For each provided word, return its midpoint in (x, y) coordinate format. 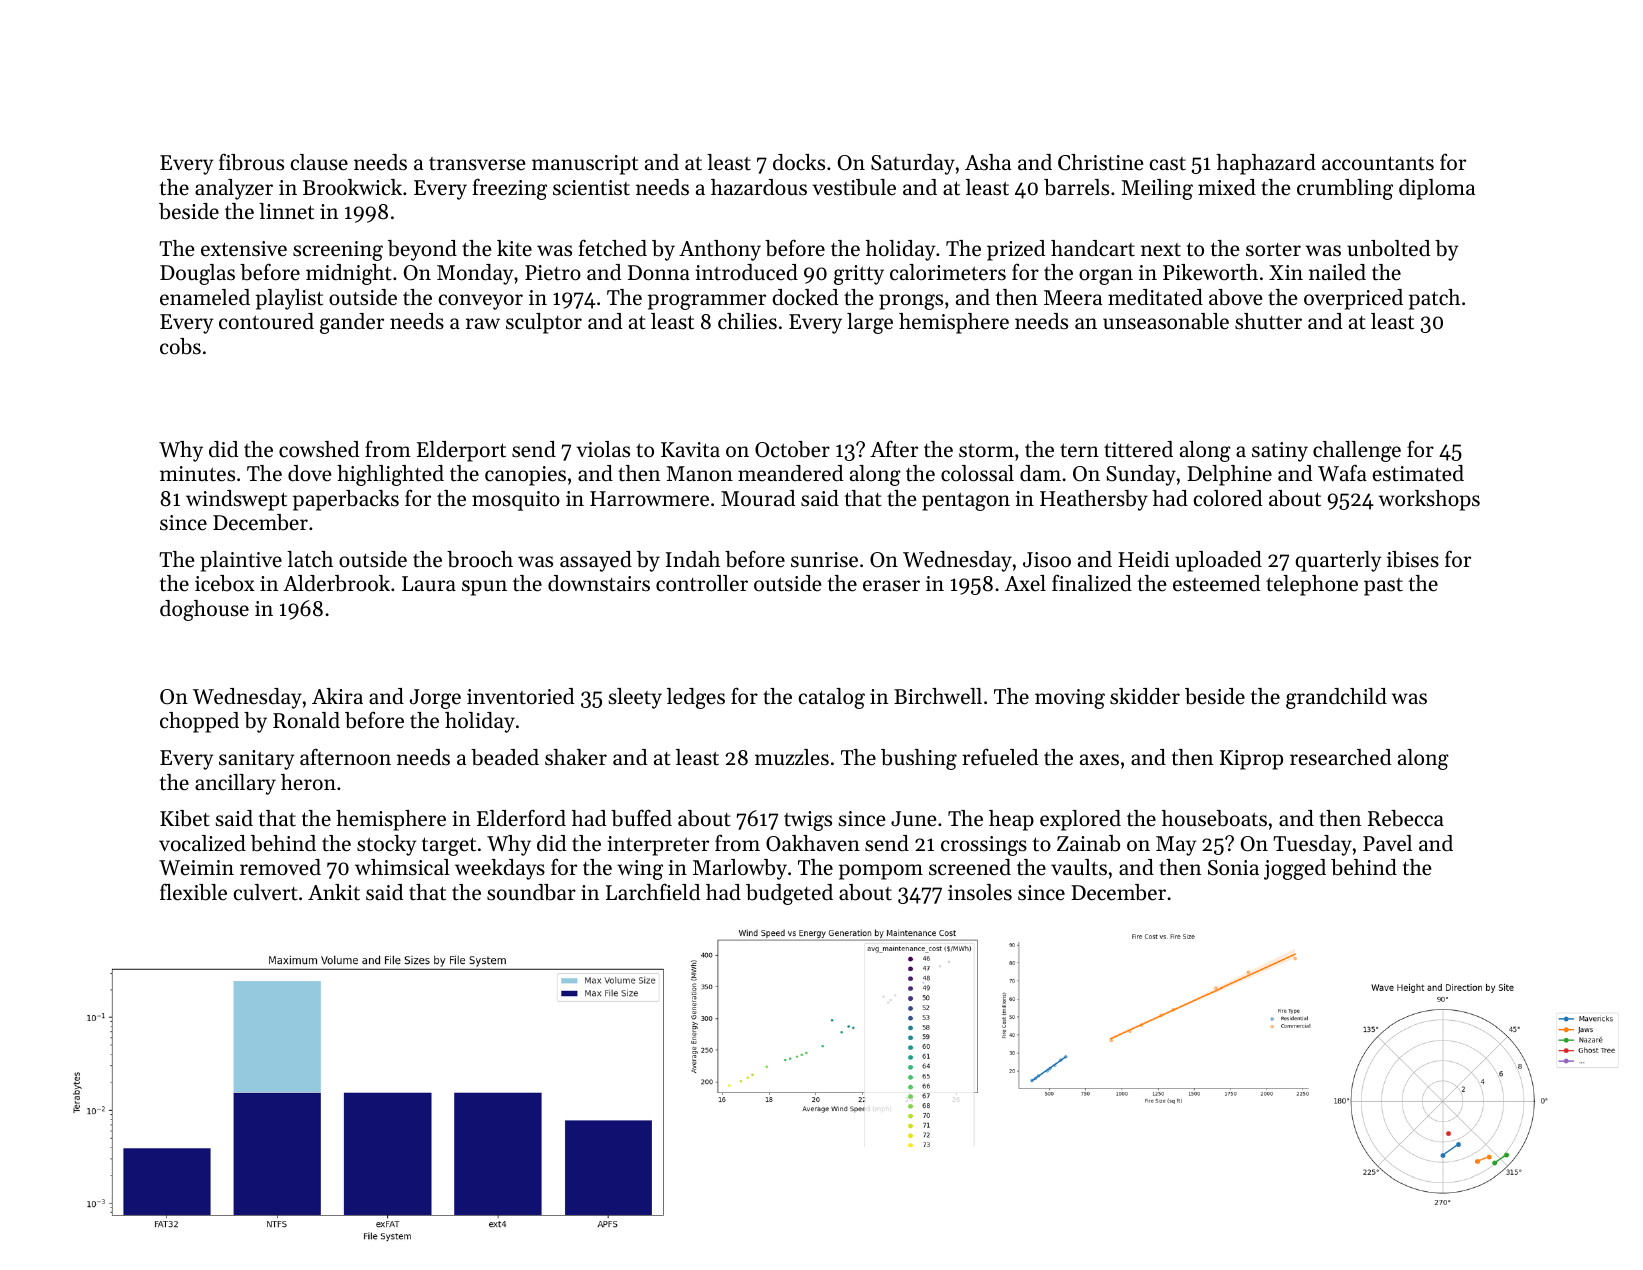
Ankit (334, 892)
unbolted (1388, 248)
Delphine (1229, 475)
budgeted (789, 894)
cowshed (319, 449)
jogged (1295, 869)
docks (799, 162)
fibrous (251, 162)
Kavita (690, 450)
